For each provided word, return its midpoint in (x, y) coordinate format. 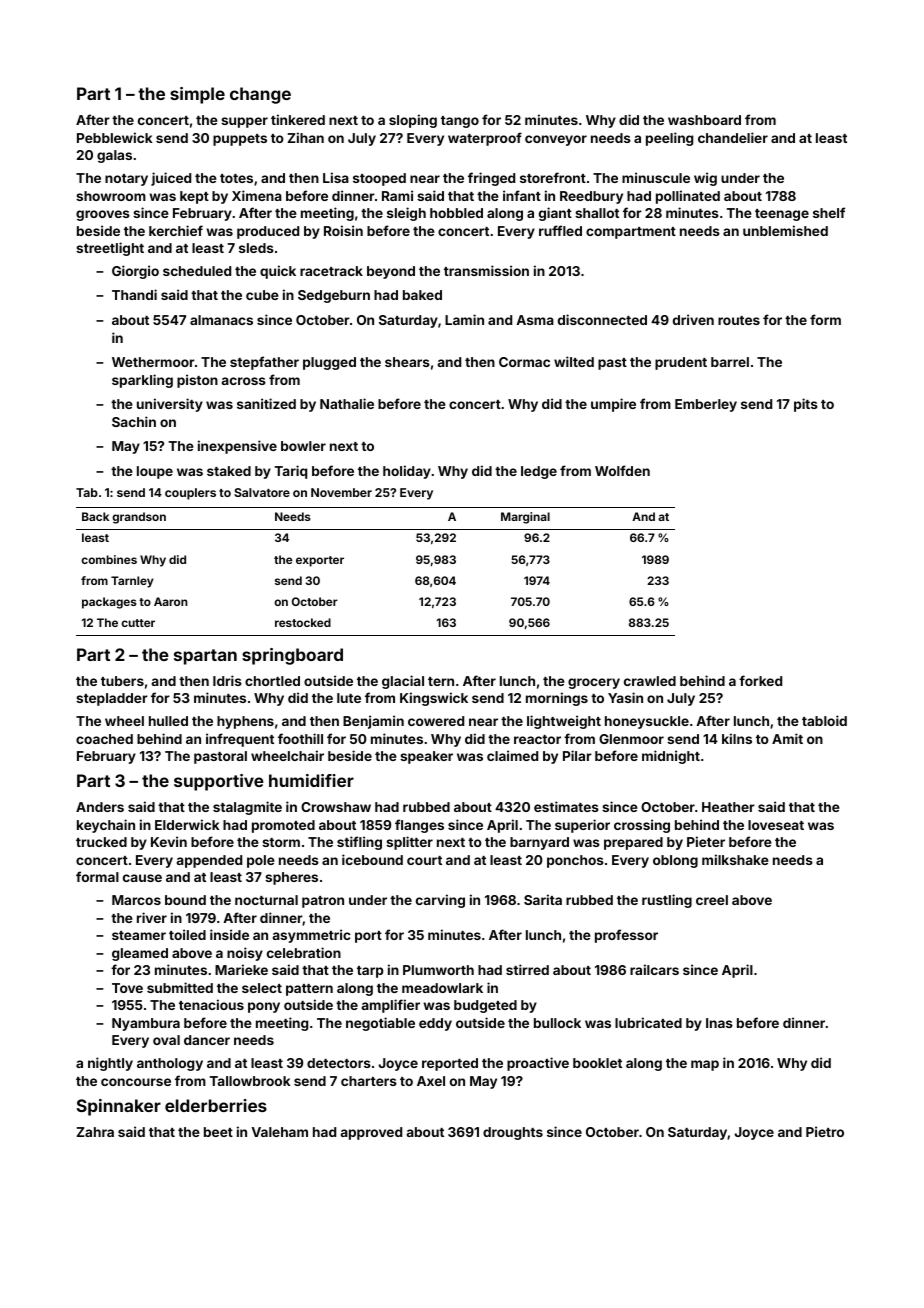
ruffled (560, 230)
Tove (127, 988)
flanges (419, 826)
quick (278, 272)
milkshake (735, 859)
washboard (704, 120)
